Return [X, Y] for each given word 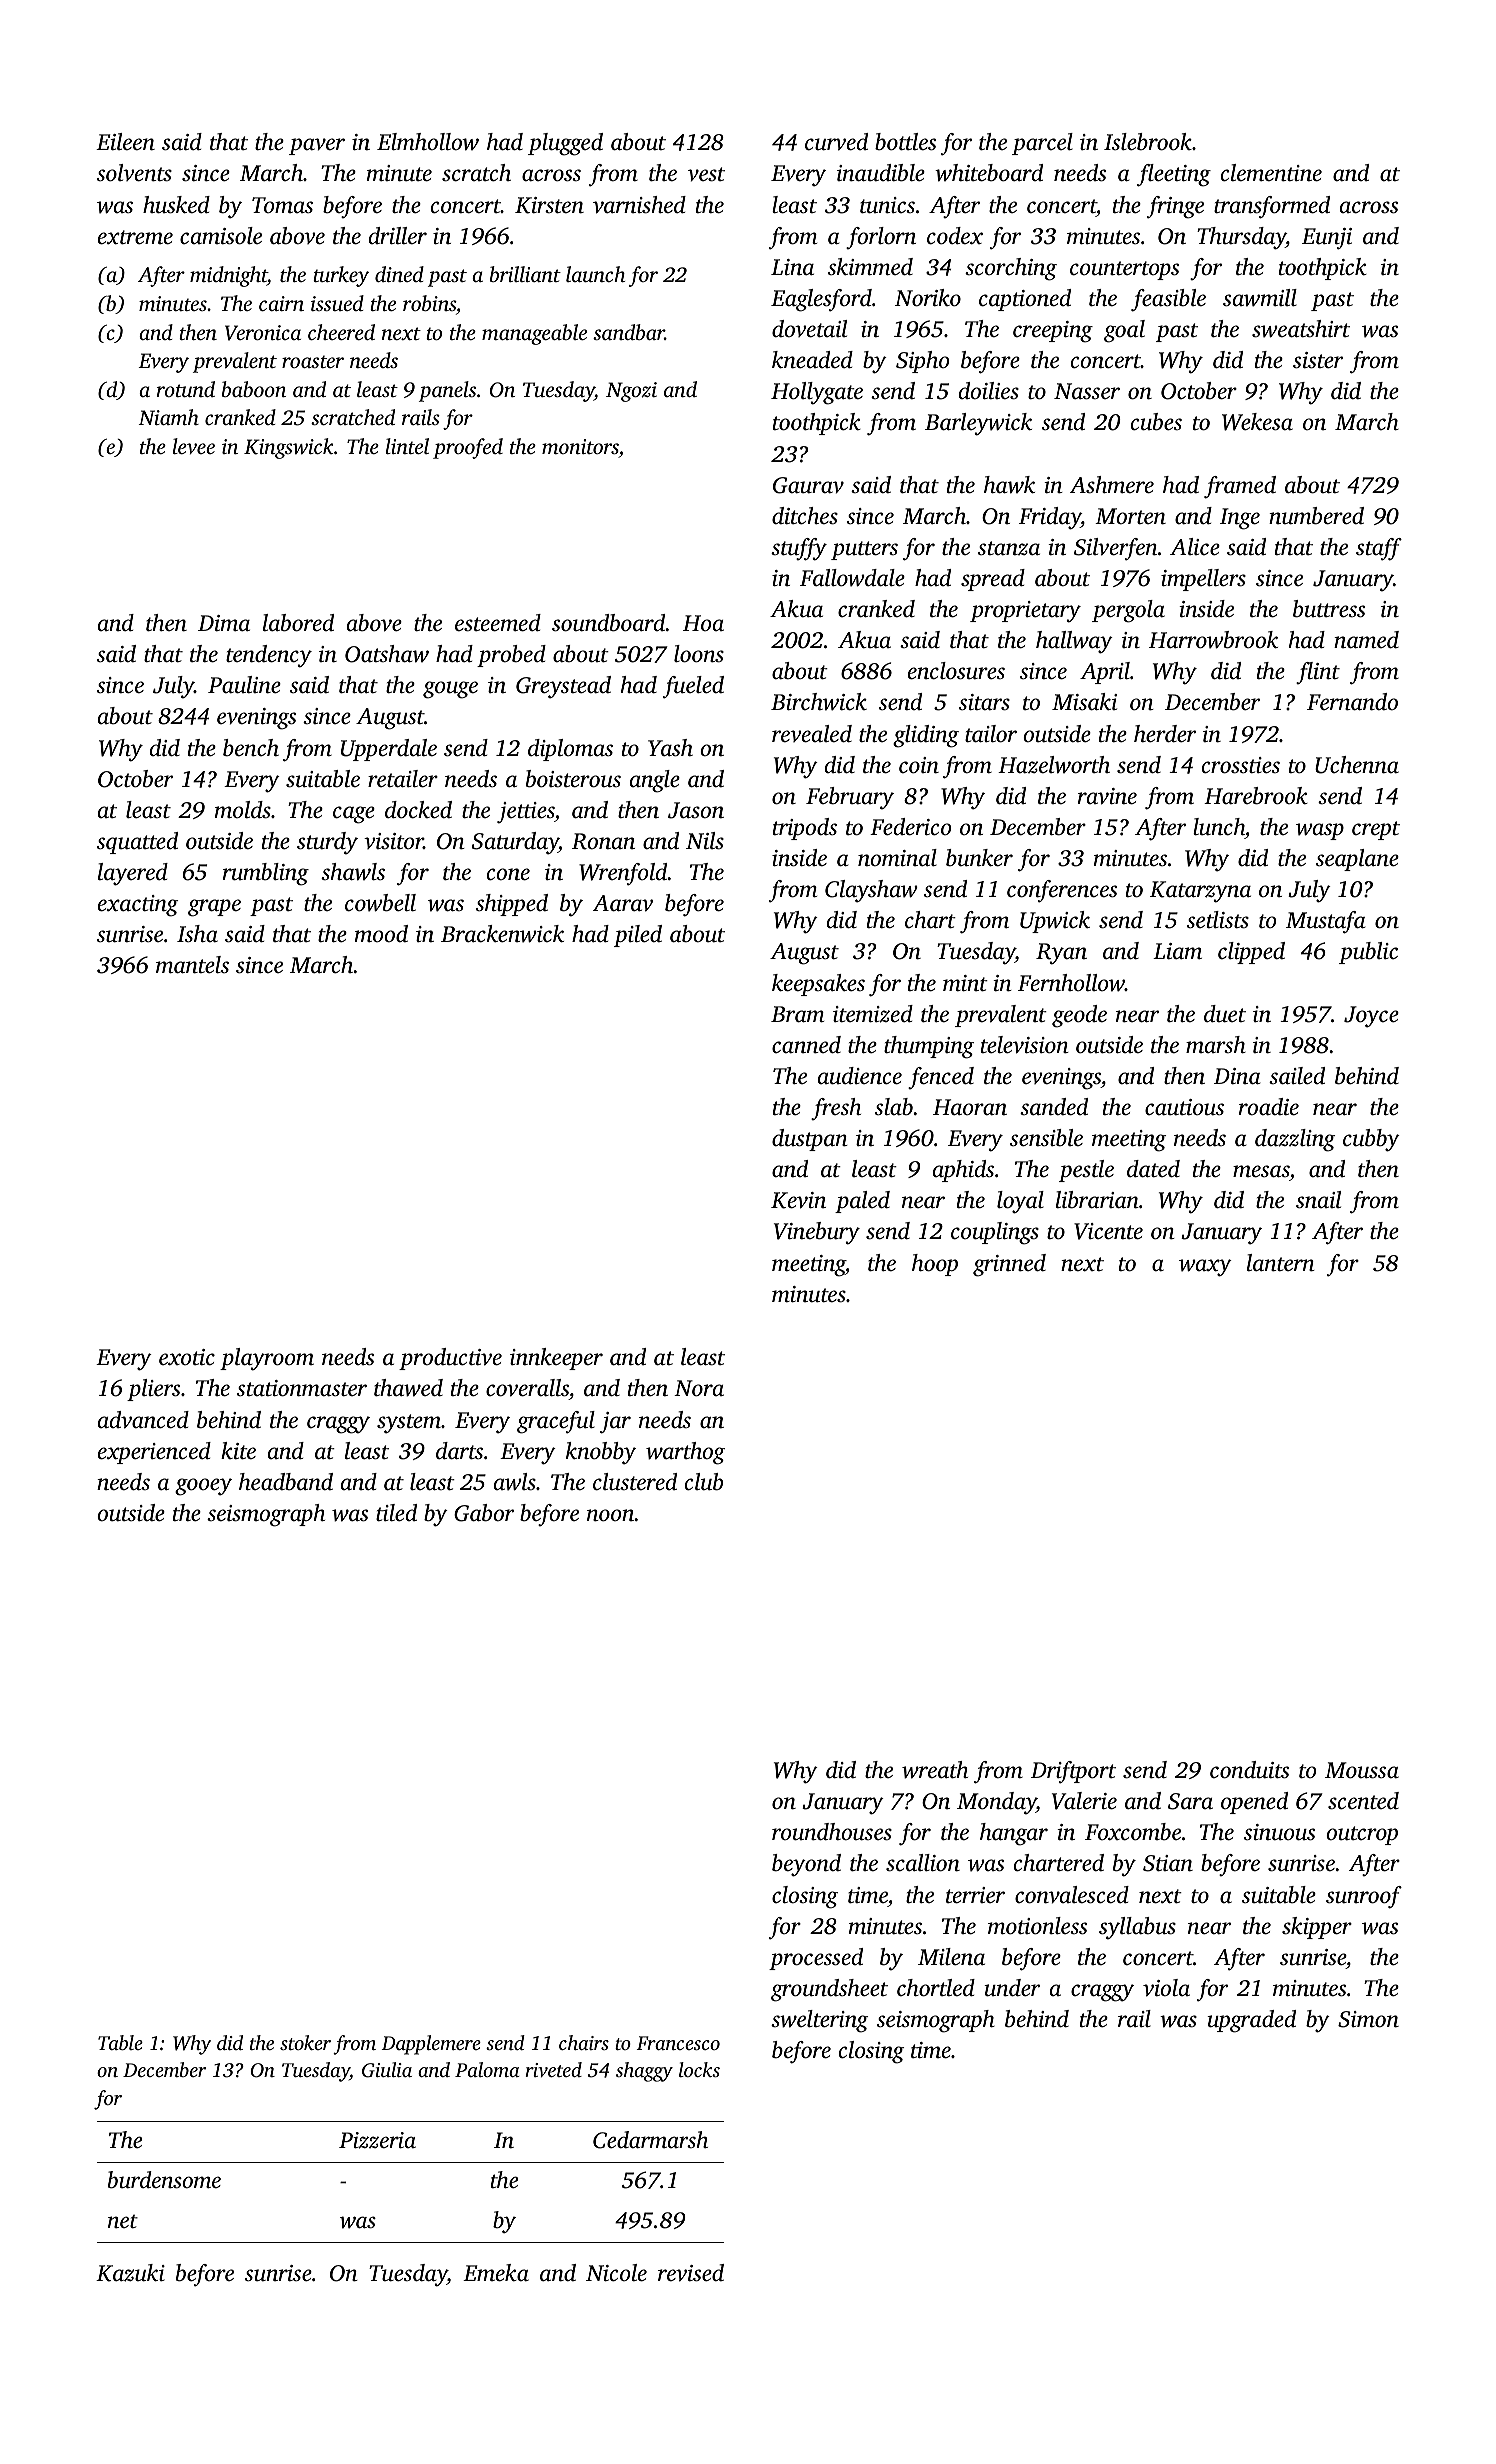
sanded [1054, 1107]
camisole [221, 236]
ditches [805, 516]
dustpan [810, 1140]
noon [611, 1515]
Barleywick [978, 424]
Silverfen [1116, 549]
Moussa [1362, 1770]
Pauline [244, 685]
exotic [187, 1357]
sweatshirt [1301, 329]
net [123, 2222]
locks [699, 2069]
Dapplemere [431, 2045]
